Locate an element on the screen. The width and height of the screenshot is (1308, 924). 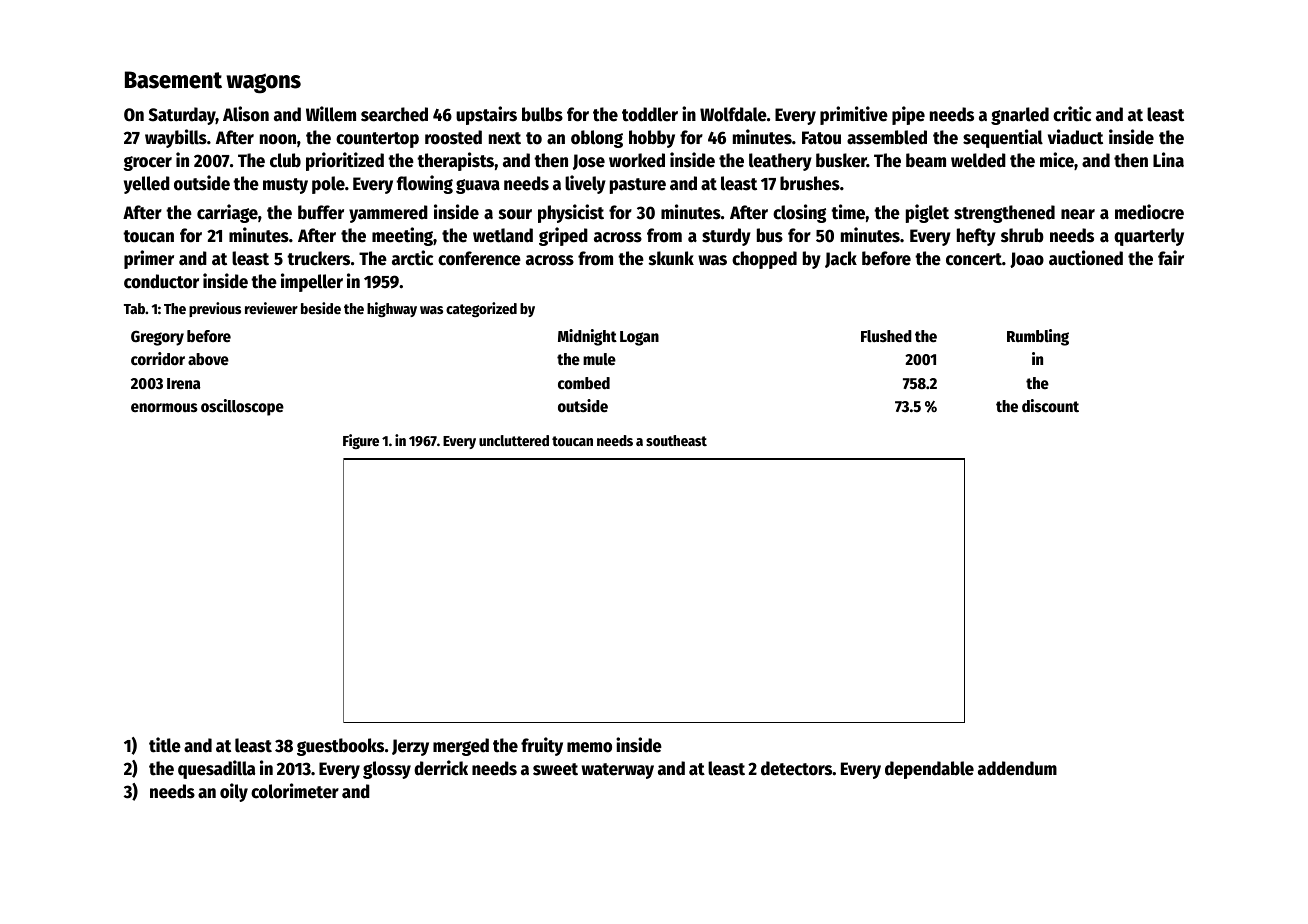
beside is located at coordinates (321, 308).
